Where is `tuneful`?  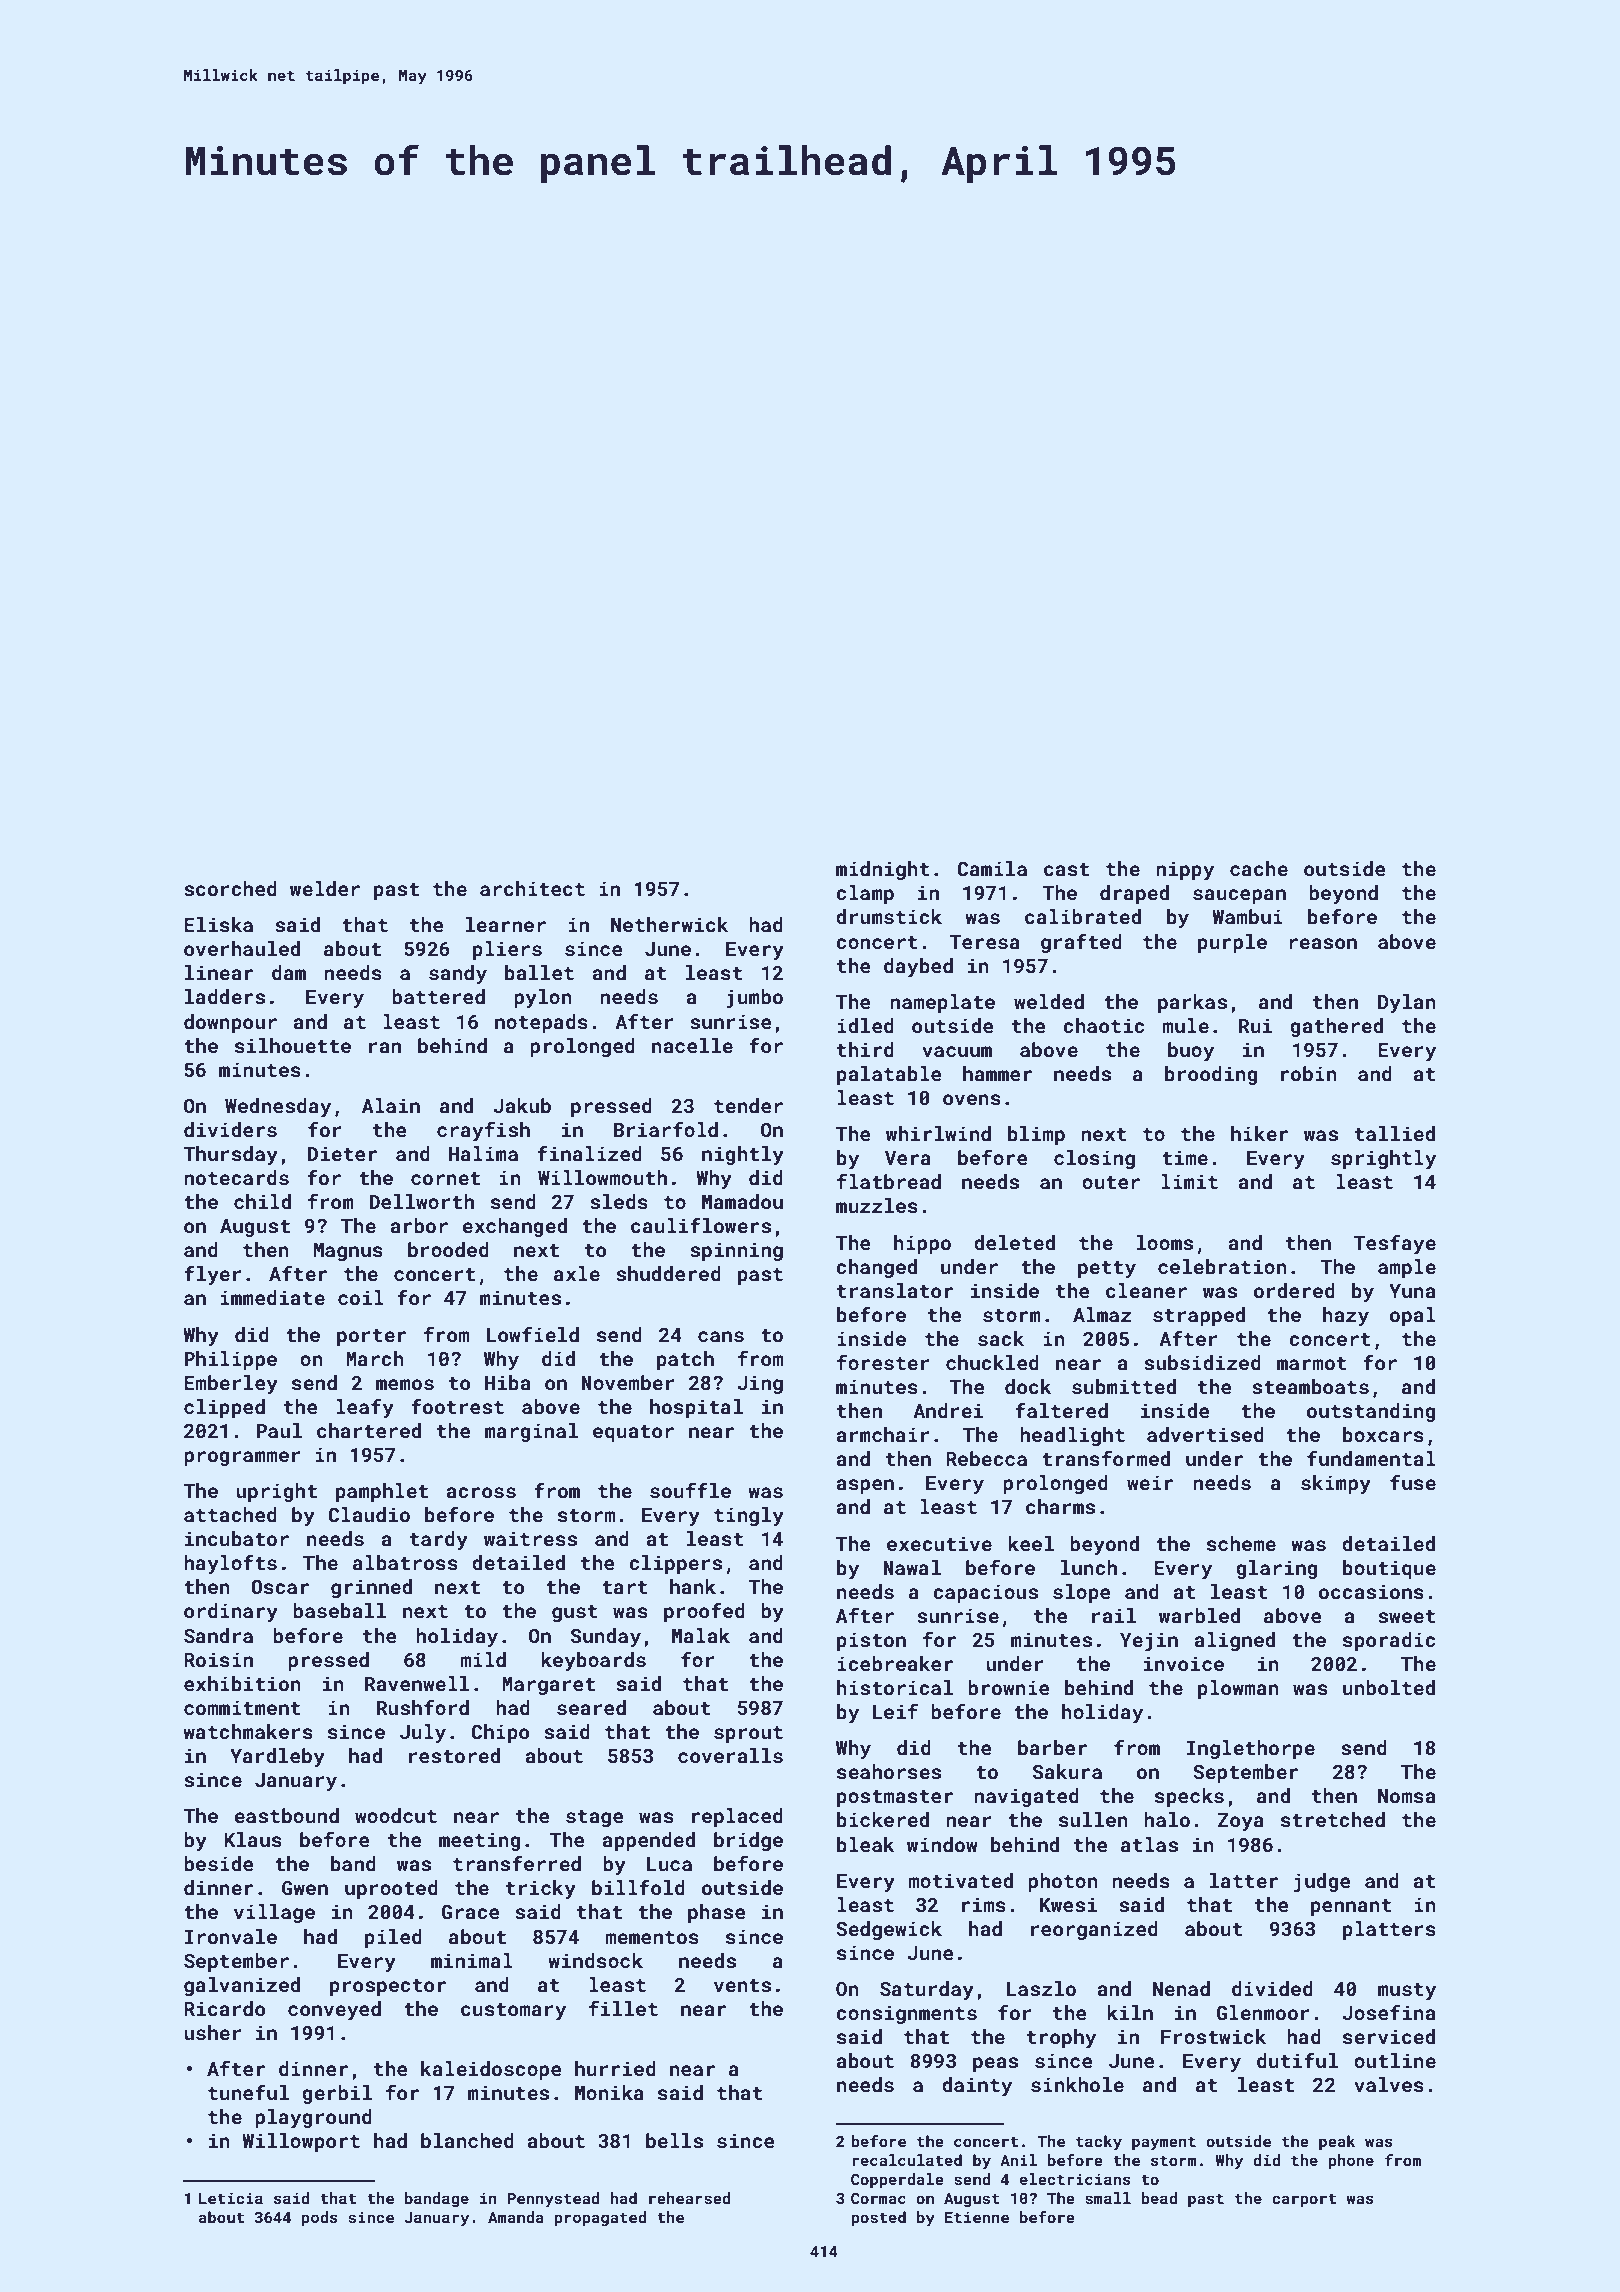
tuneful is located at coordinates (248, 2092).
